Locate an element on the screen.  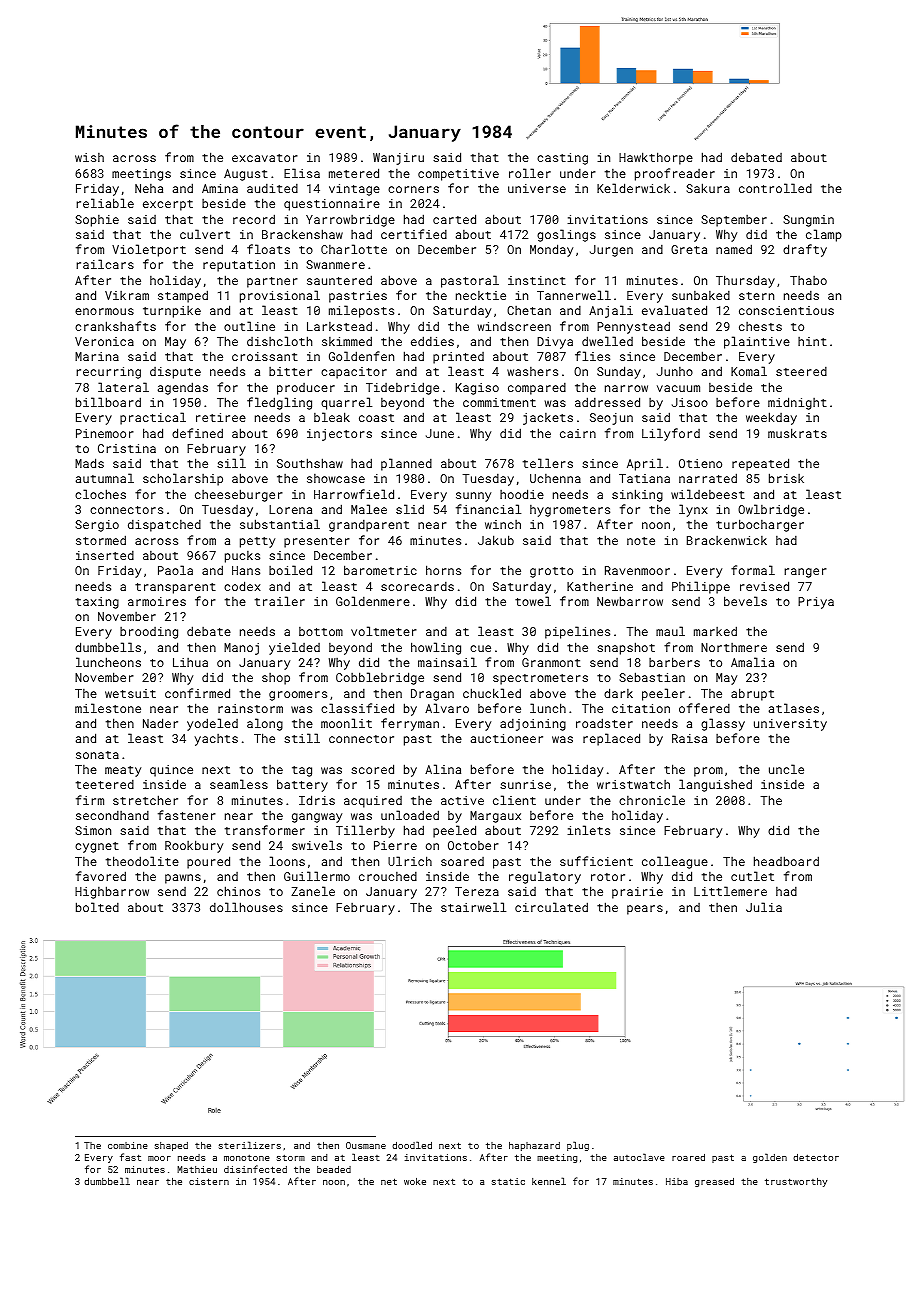
corners is located at coordinates (413, 189).
